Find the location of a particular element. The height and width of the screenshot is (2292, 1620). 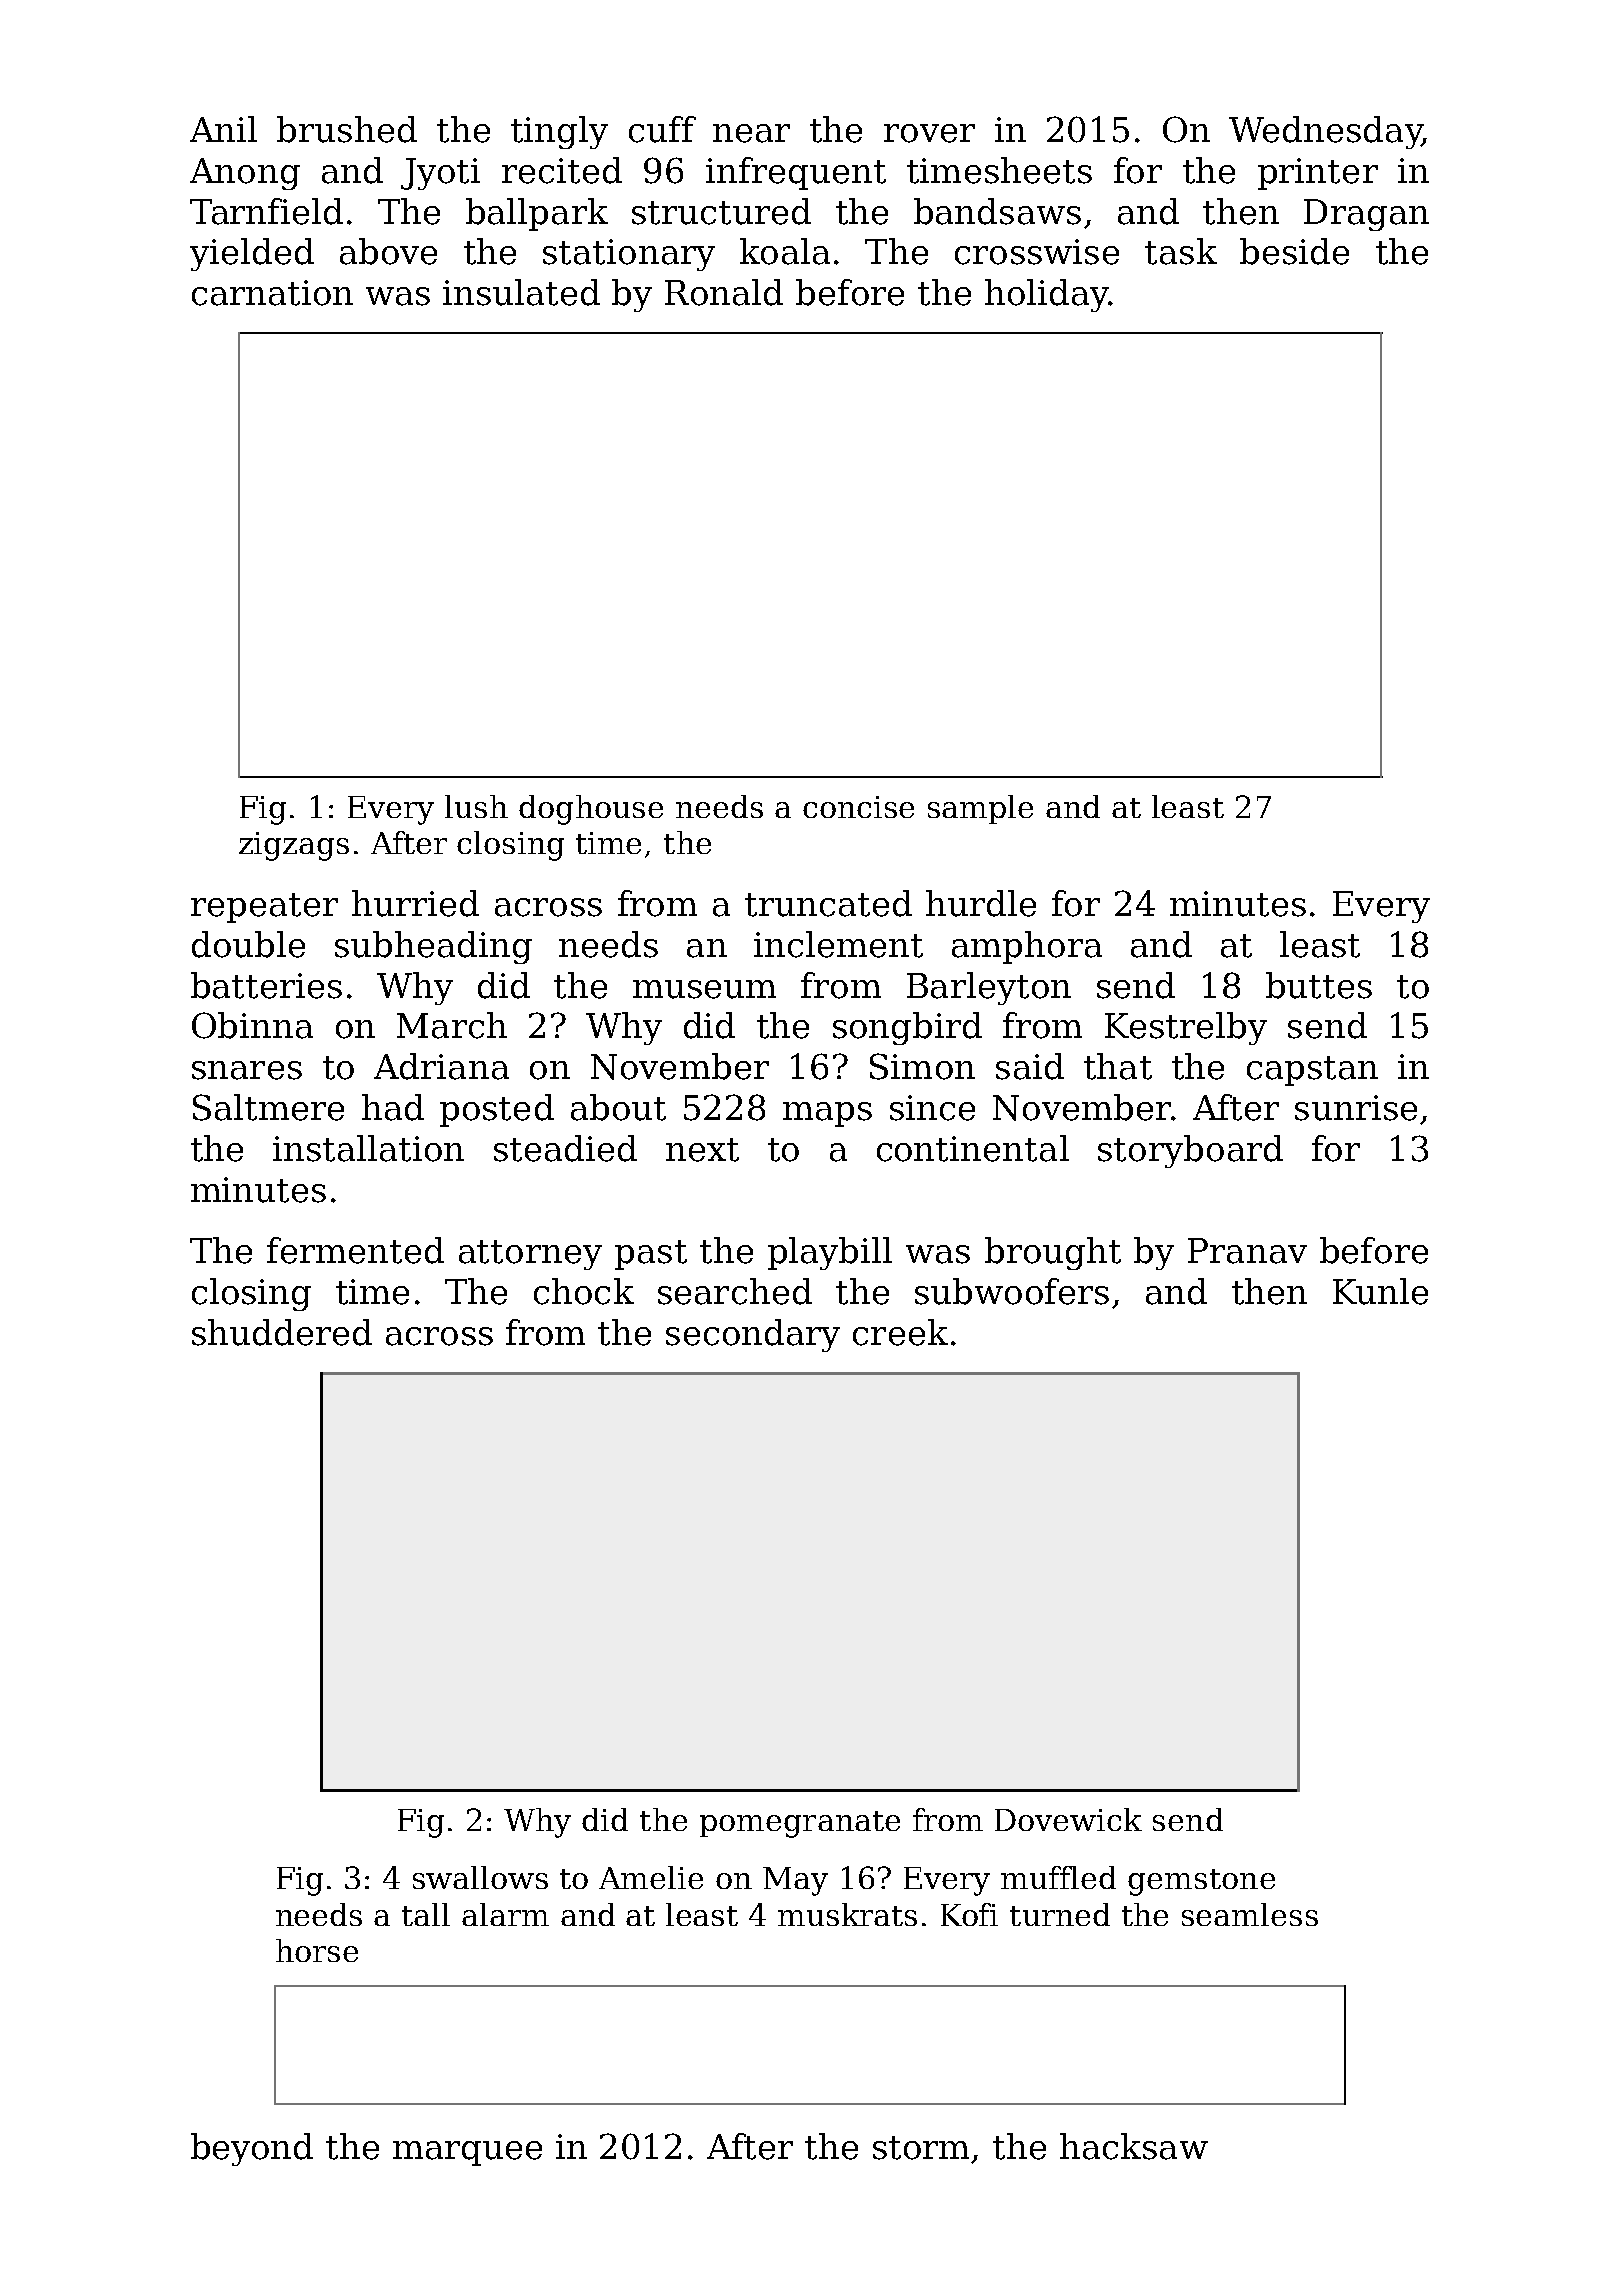

seamless is located at coordinates (1250, 1914).
